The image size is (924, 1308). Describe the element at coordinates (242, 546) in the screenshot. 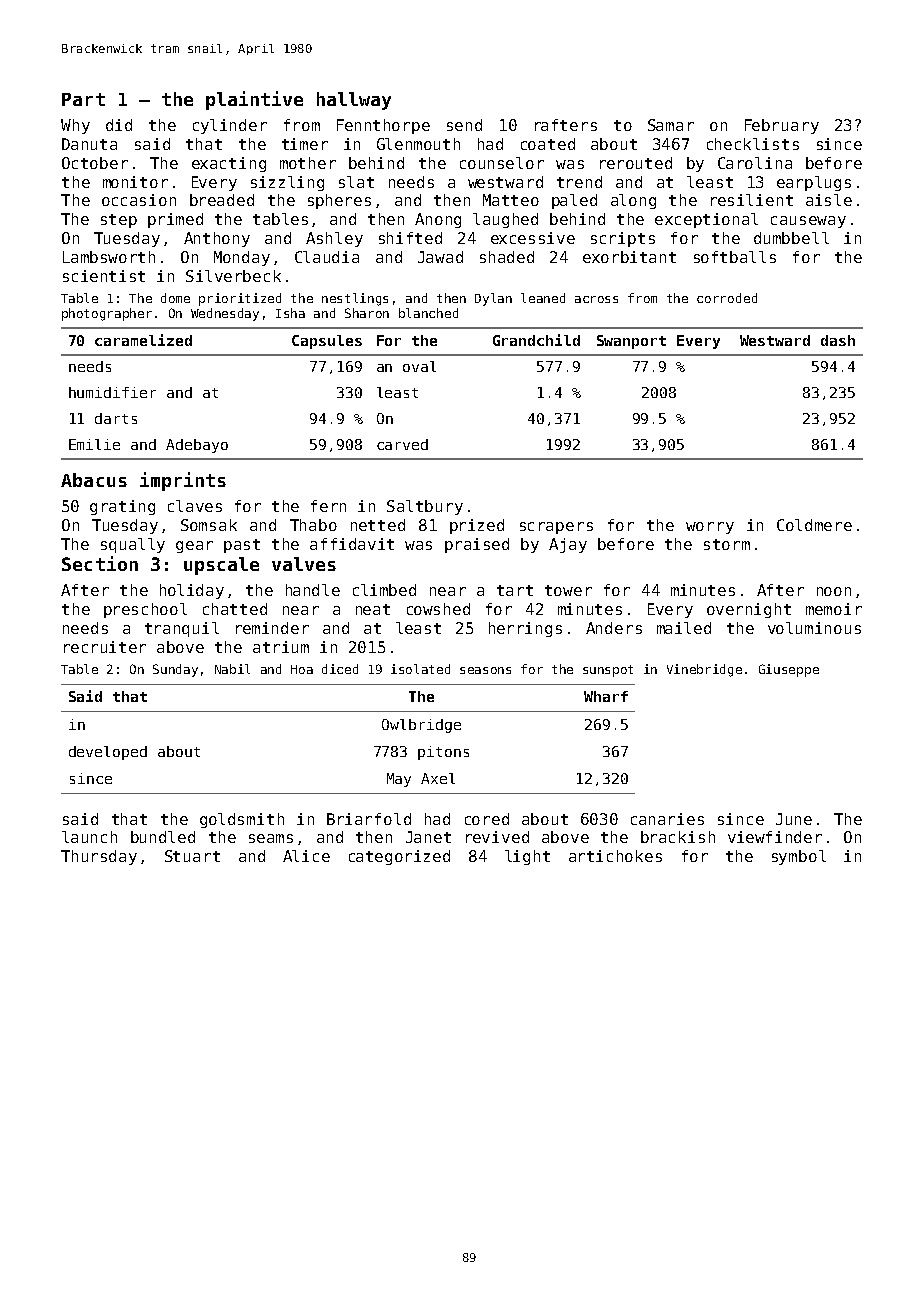

I see `past` at that location.
